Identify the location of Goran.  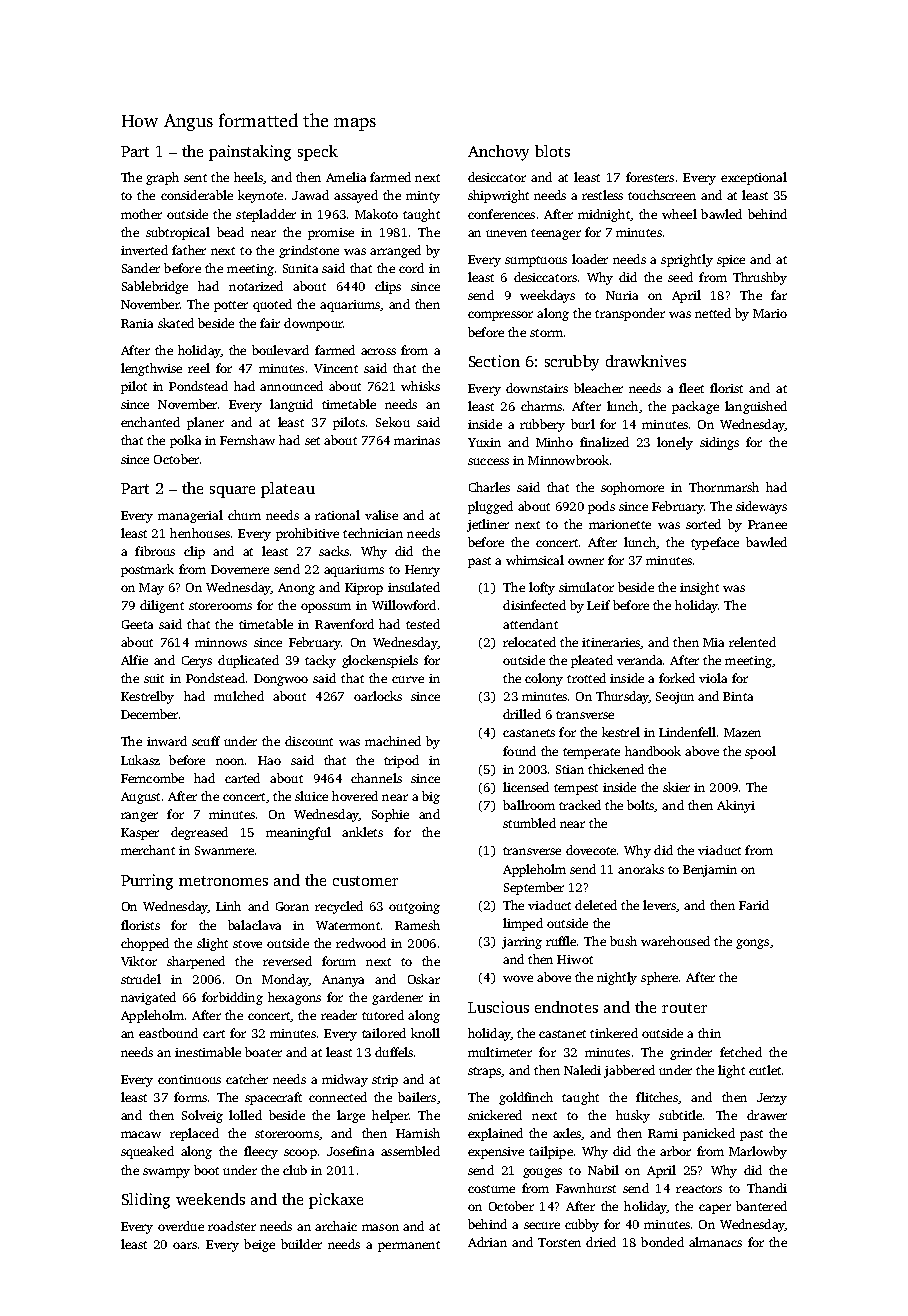
(292, 906).
